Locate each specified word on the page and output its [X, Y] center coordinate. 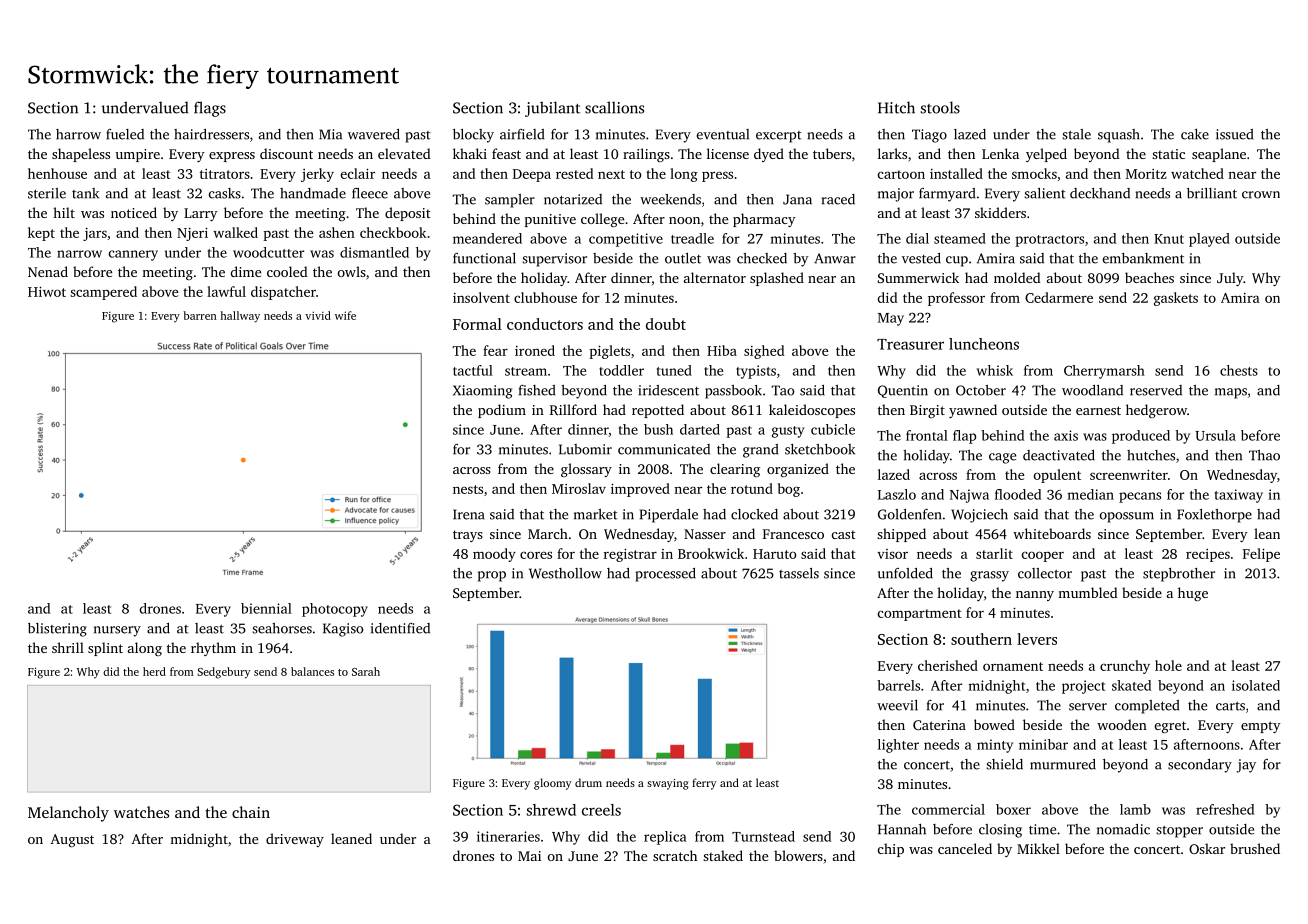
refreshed [1225, 809]
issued [1234, 134]
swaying [668, 784]
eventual [723, 134]
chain [251, 812]
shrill [68, 647]
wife [345, 315]
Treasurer [910, 344]
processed [665, 575]
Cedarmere [1059, 297]
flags [210, 109]
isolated [1256, 685]
